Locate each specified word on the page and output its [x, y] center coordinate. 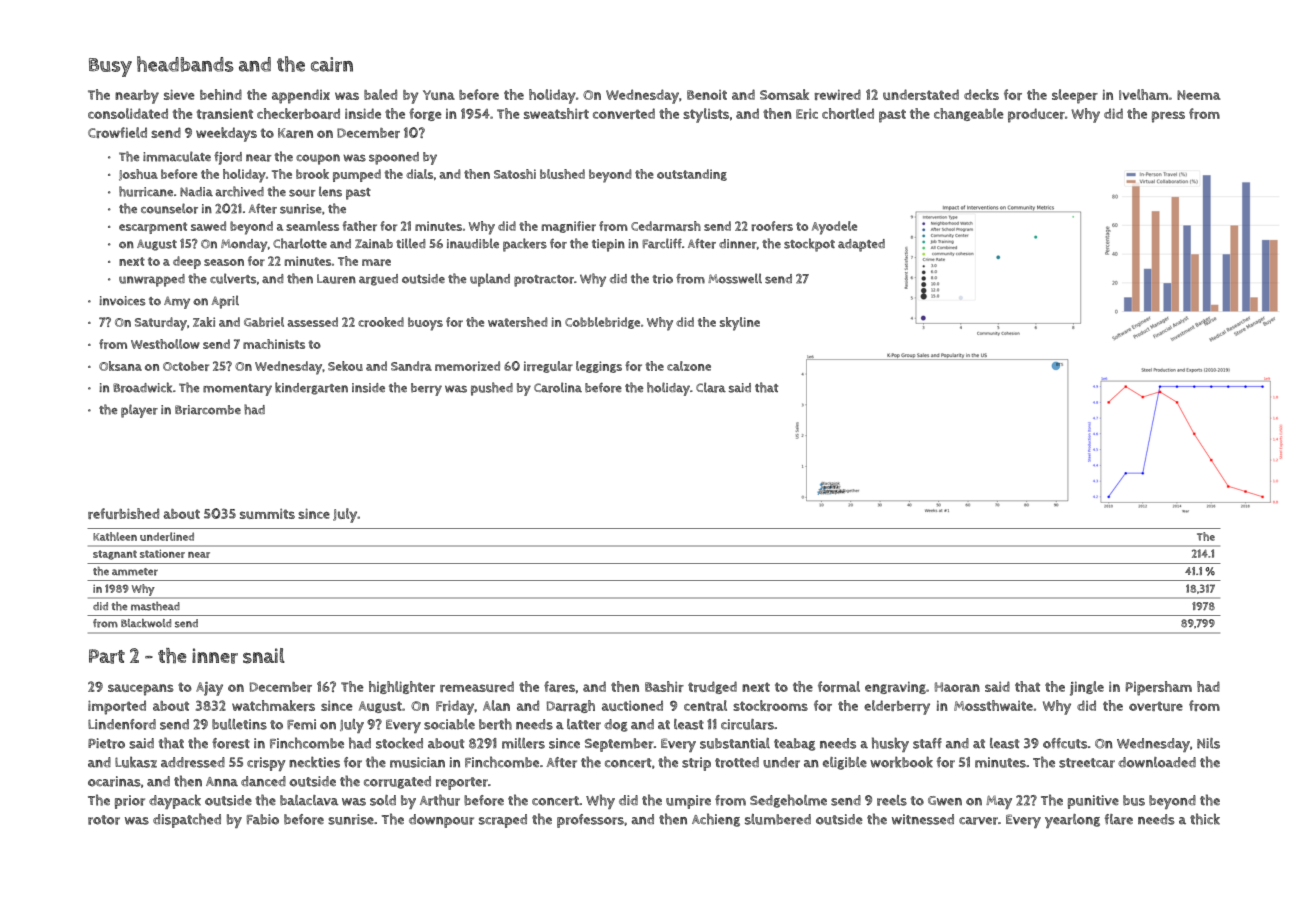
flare [1119, 819]
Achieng [716, 820]
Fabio [263, 819]
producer [1036, 115]
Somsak [784, 94]
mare [376, 262]
